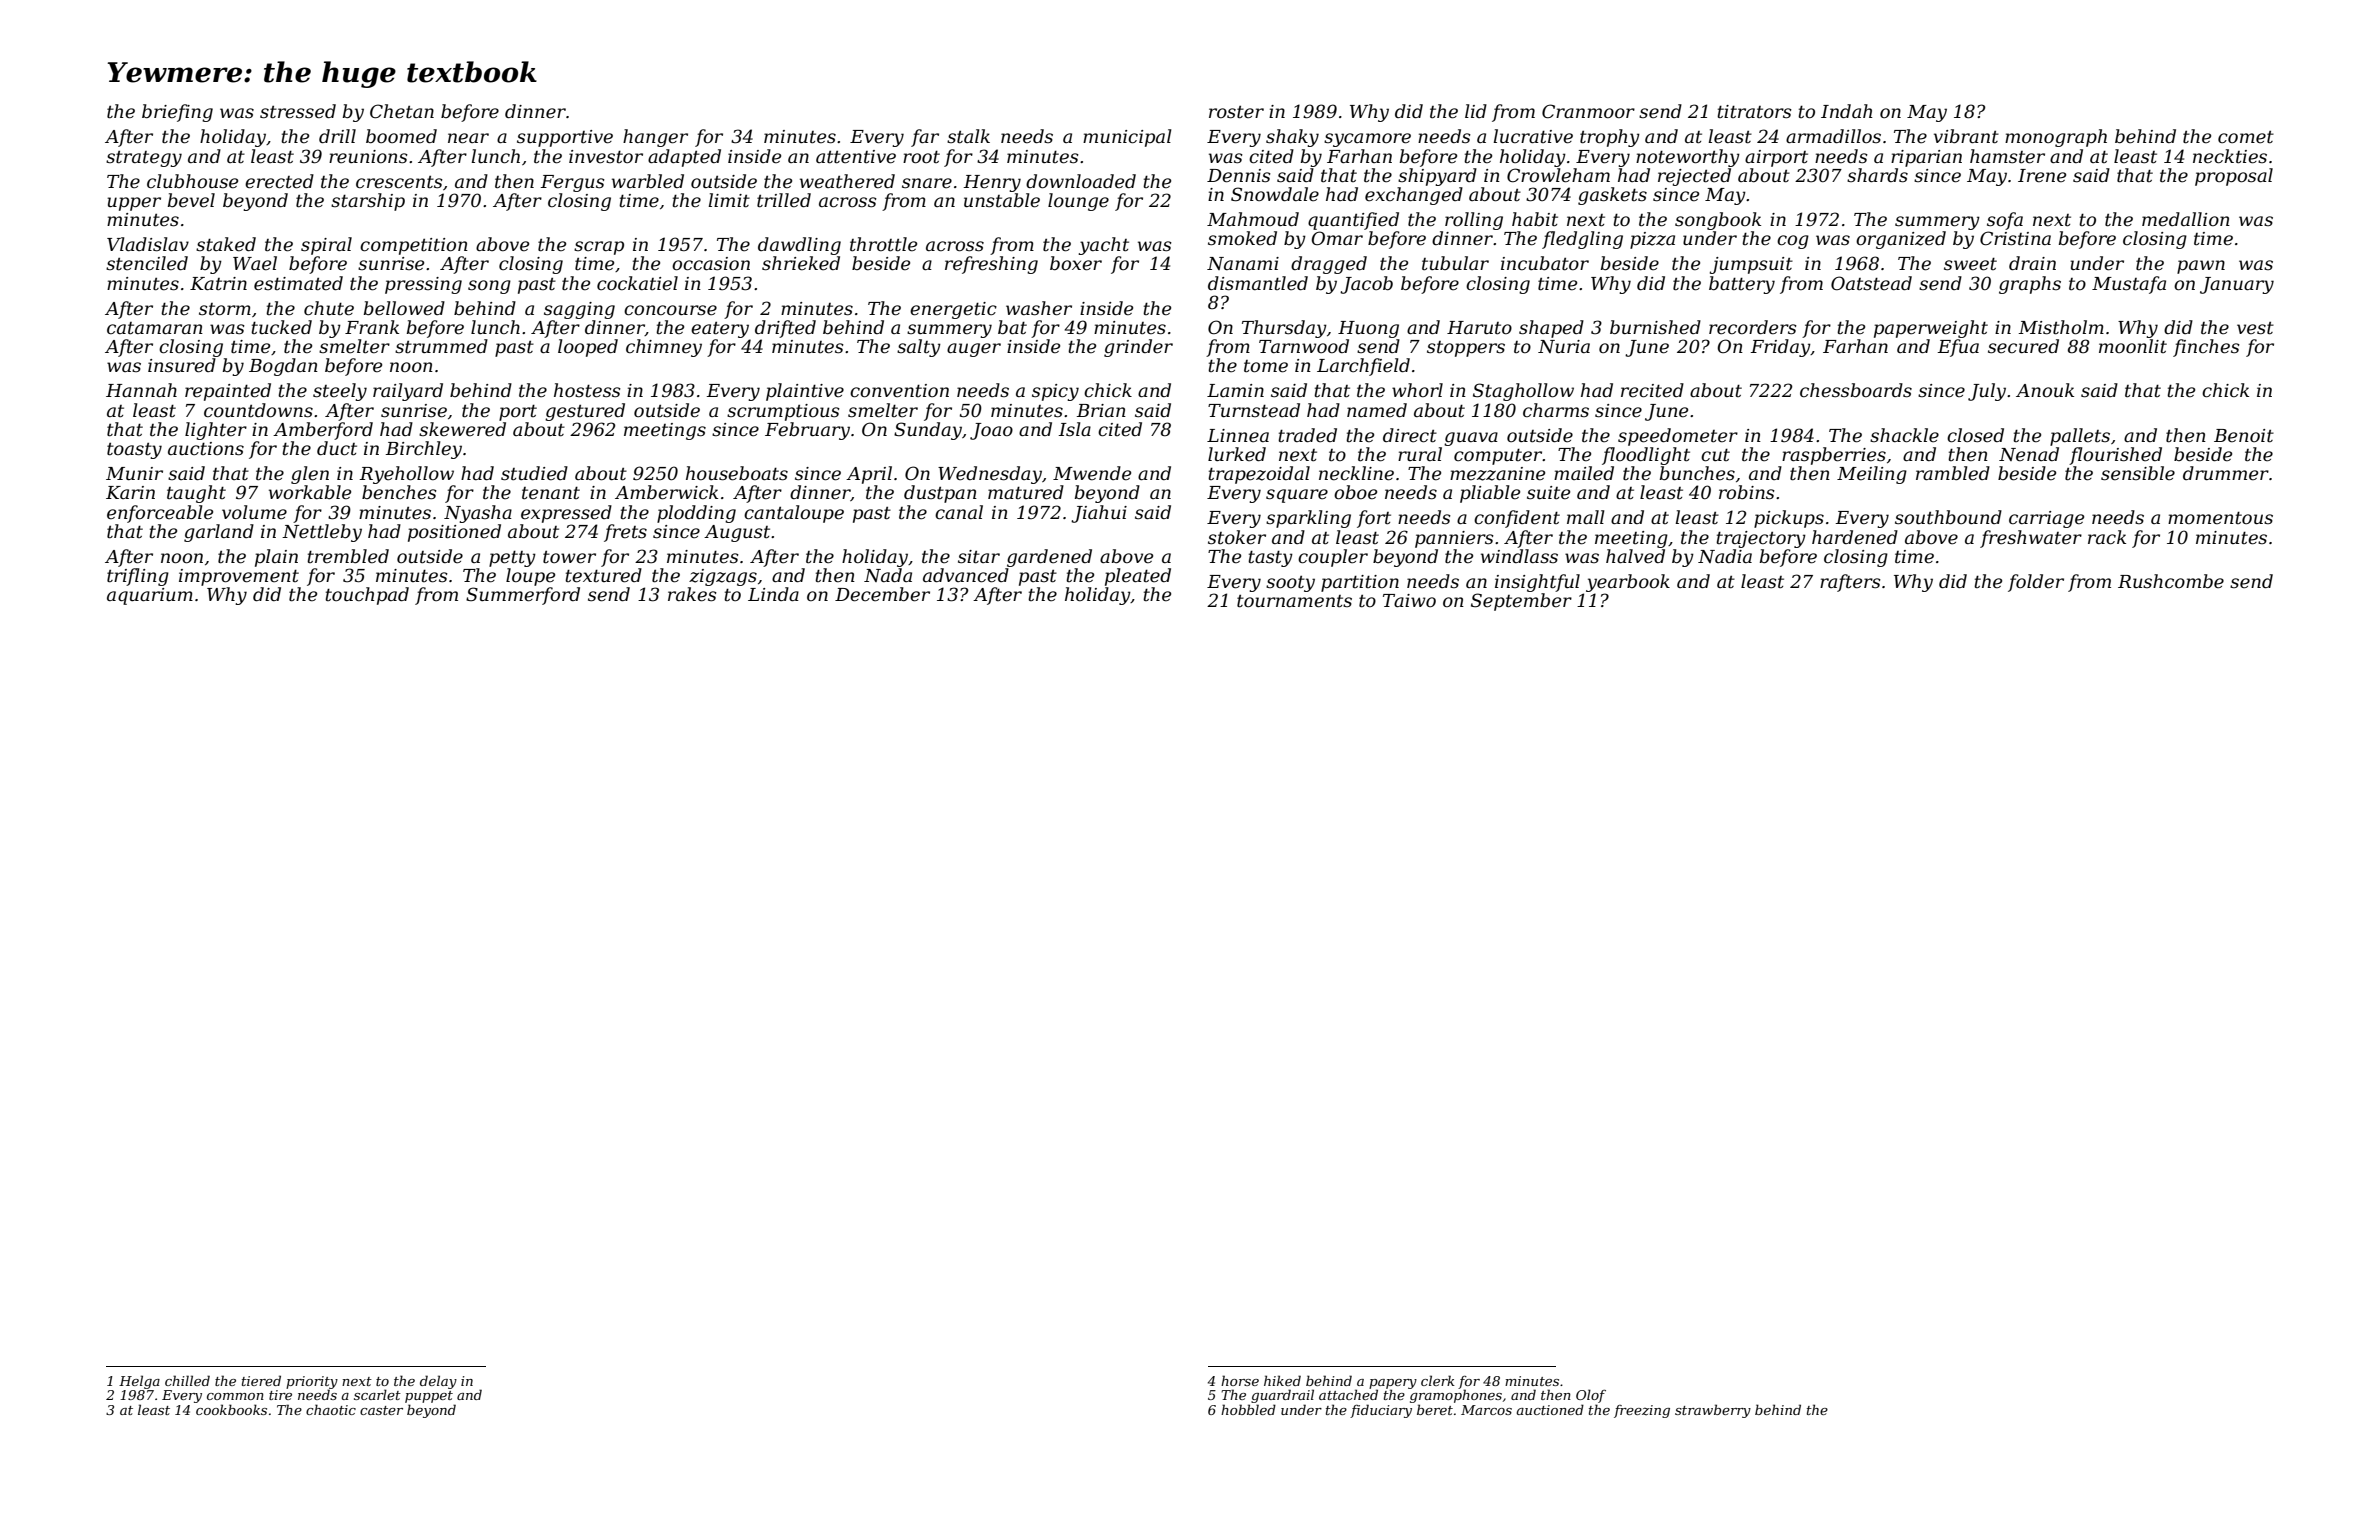 Image resolution: width=2380 pixels, height=1540 pixels. What do you see at coordinates (231, 1409) in the screenshot?
I see `cookbooks` at bounding box center [231, 1409].
